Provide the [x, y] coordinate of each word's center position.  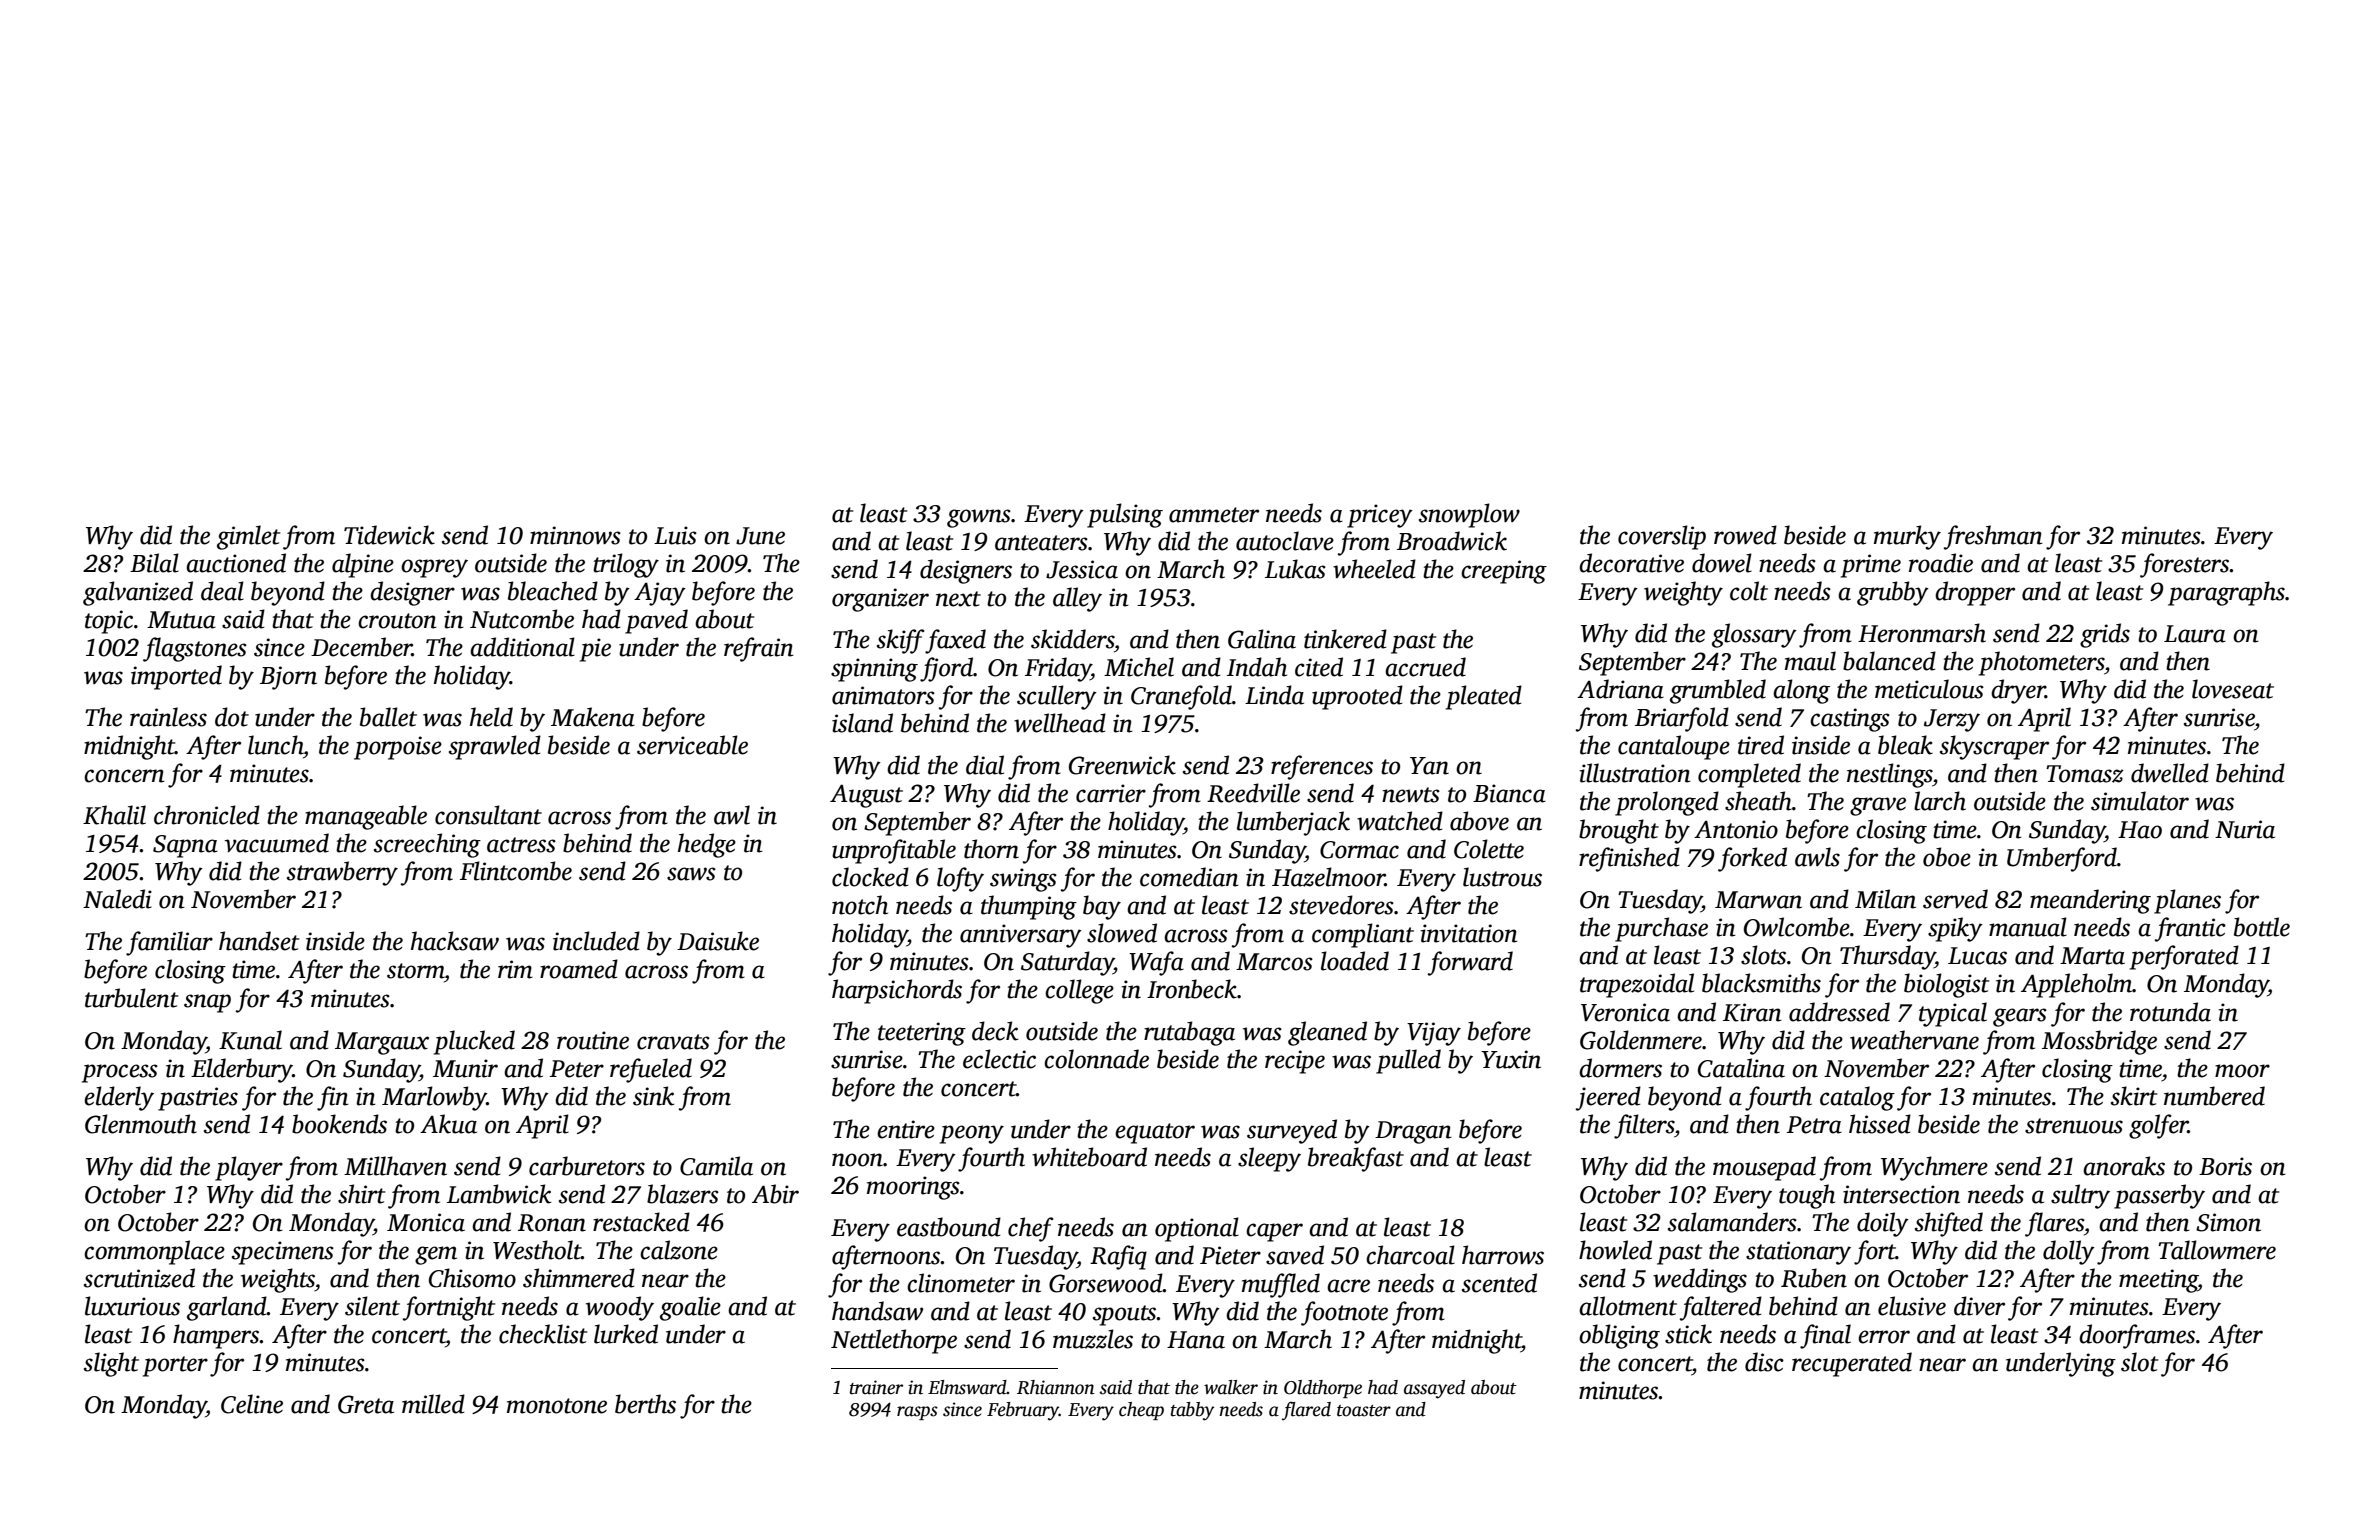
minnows [575, 535]
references [1322, 767]
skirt [2134, 1096]
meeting [2158, 1281]
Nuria [2245, 829]
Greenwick [1122, 765]
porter [175, 1366]
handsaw [877, 1311]
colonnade [1096, 1059]
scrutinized [139, 1278]
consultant [488, 815]
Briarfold [1682, 719]
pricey [1380, 516]
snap [207, 1003]
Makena [593, 717]
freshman [1993, 537]
